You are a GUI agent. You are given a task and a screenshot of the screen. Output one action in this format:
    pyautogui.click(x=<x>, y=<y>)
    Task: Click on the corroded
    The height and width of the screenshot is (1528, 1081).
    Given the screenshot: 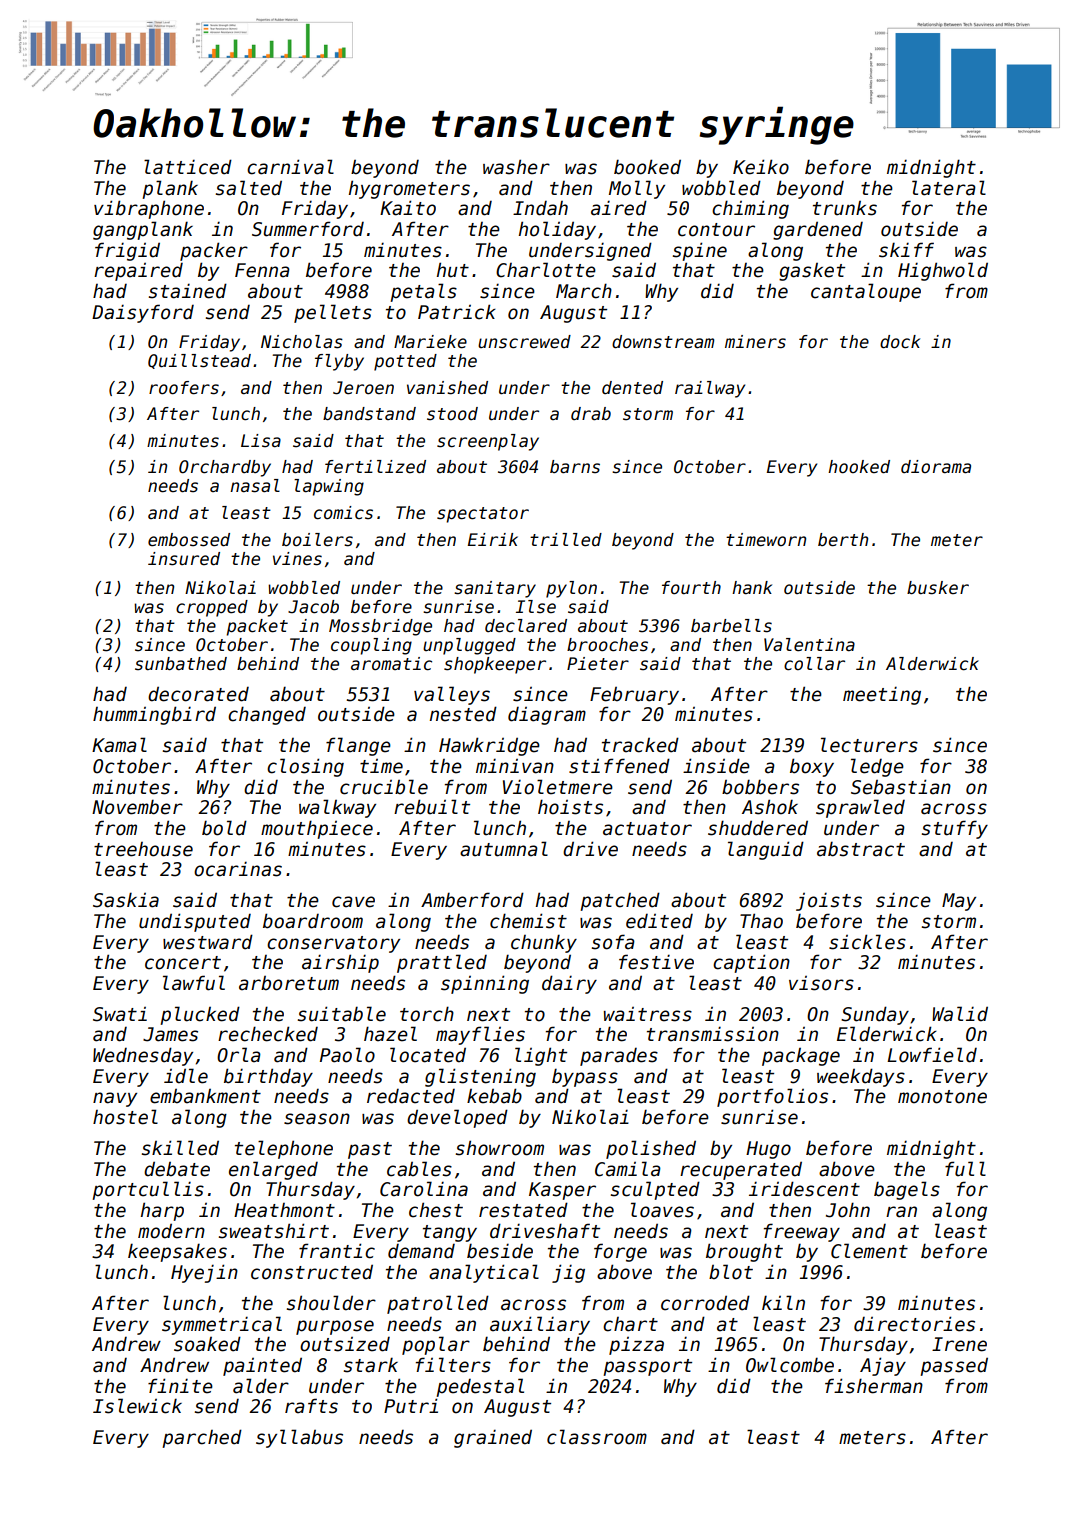 What is the action you would take?
    pyautogui.click(x=705, y=1303)
